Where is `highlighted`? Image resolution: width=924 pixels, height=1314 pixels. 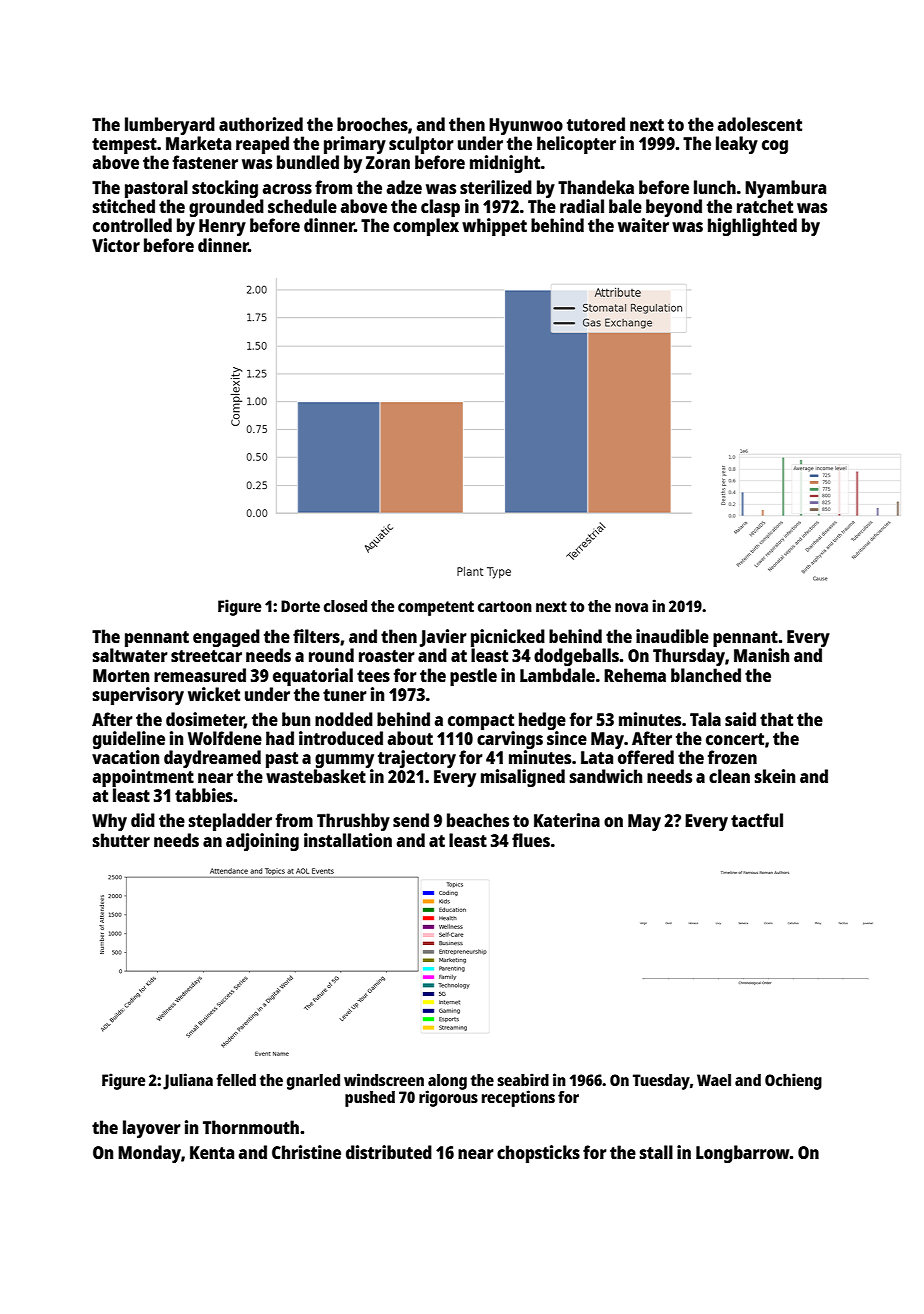 highlighted is located at coordinates (752, 227).
